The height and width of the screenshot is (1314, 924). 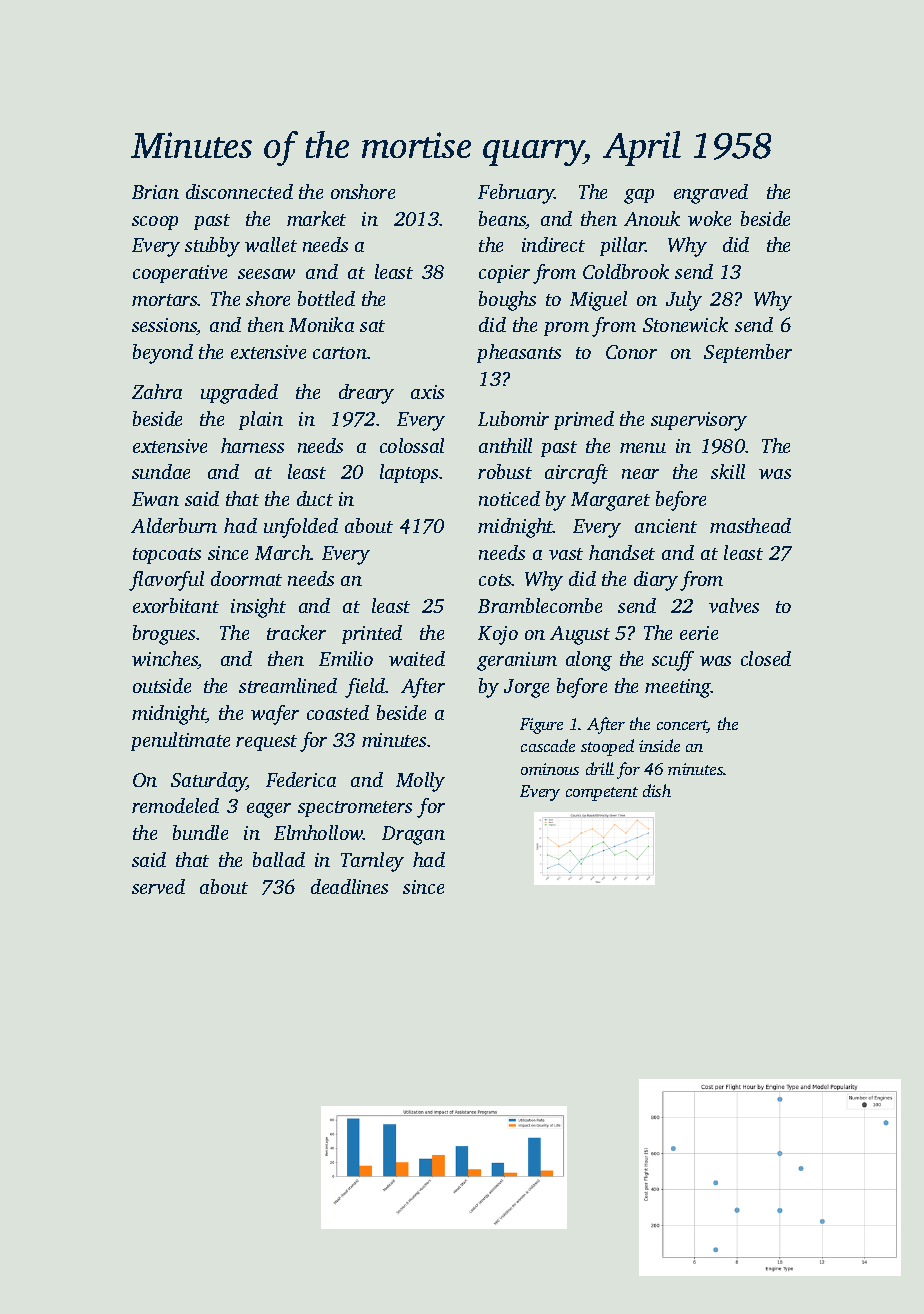 I want to click on bottled, so click(x=326, y=298).
